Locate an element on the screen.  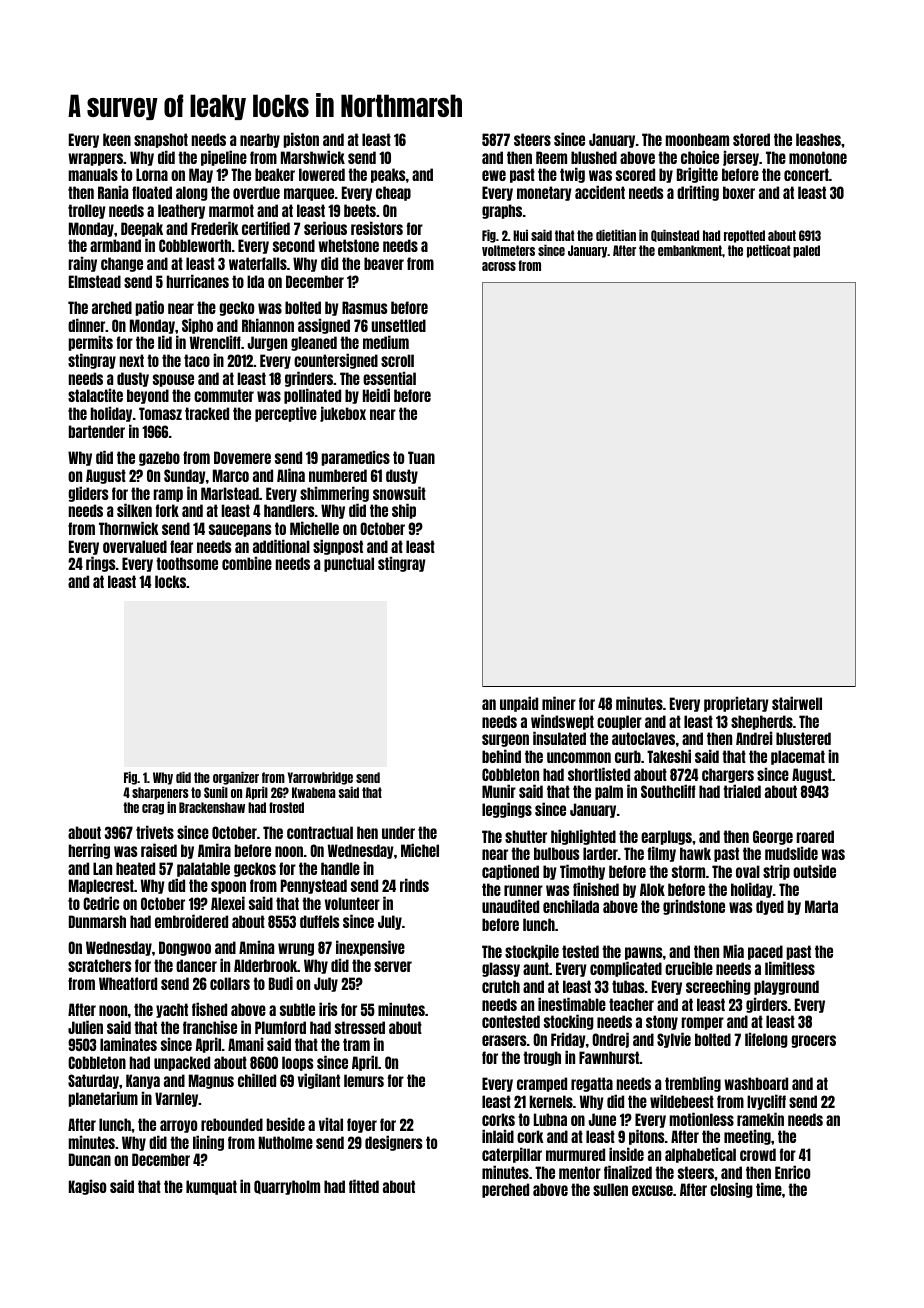
Julien is located at coordinates (85, 1027).
